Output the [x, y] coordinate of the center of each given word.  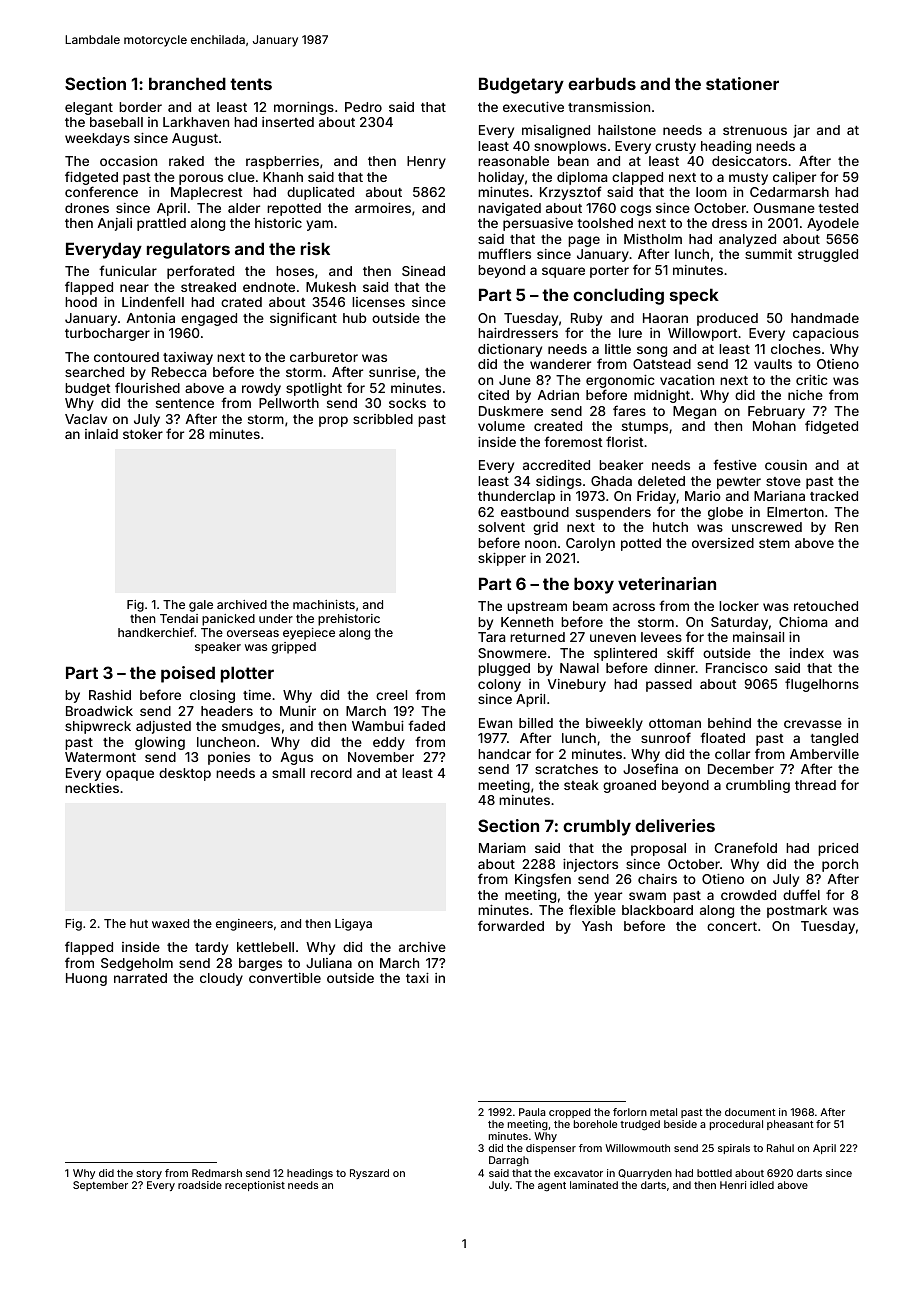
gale [201, 606]
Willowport [702, 334]
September [100, 1186]
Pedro [363, 107]
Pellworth [289, 403]
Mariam [502, 848]
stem [774, 543]
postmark [797, 911]
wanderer [560, 364]
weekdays [97, 139]
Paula [532, 1112]
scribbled [383, 419]
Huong [86, 979]
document [750, 1112]
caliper [794, 178]
